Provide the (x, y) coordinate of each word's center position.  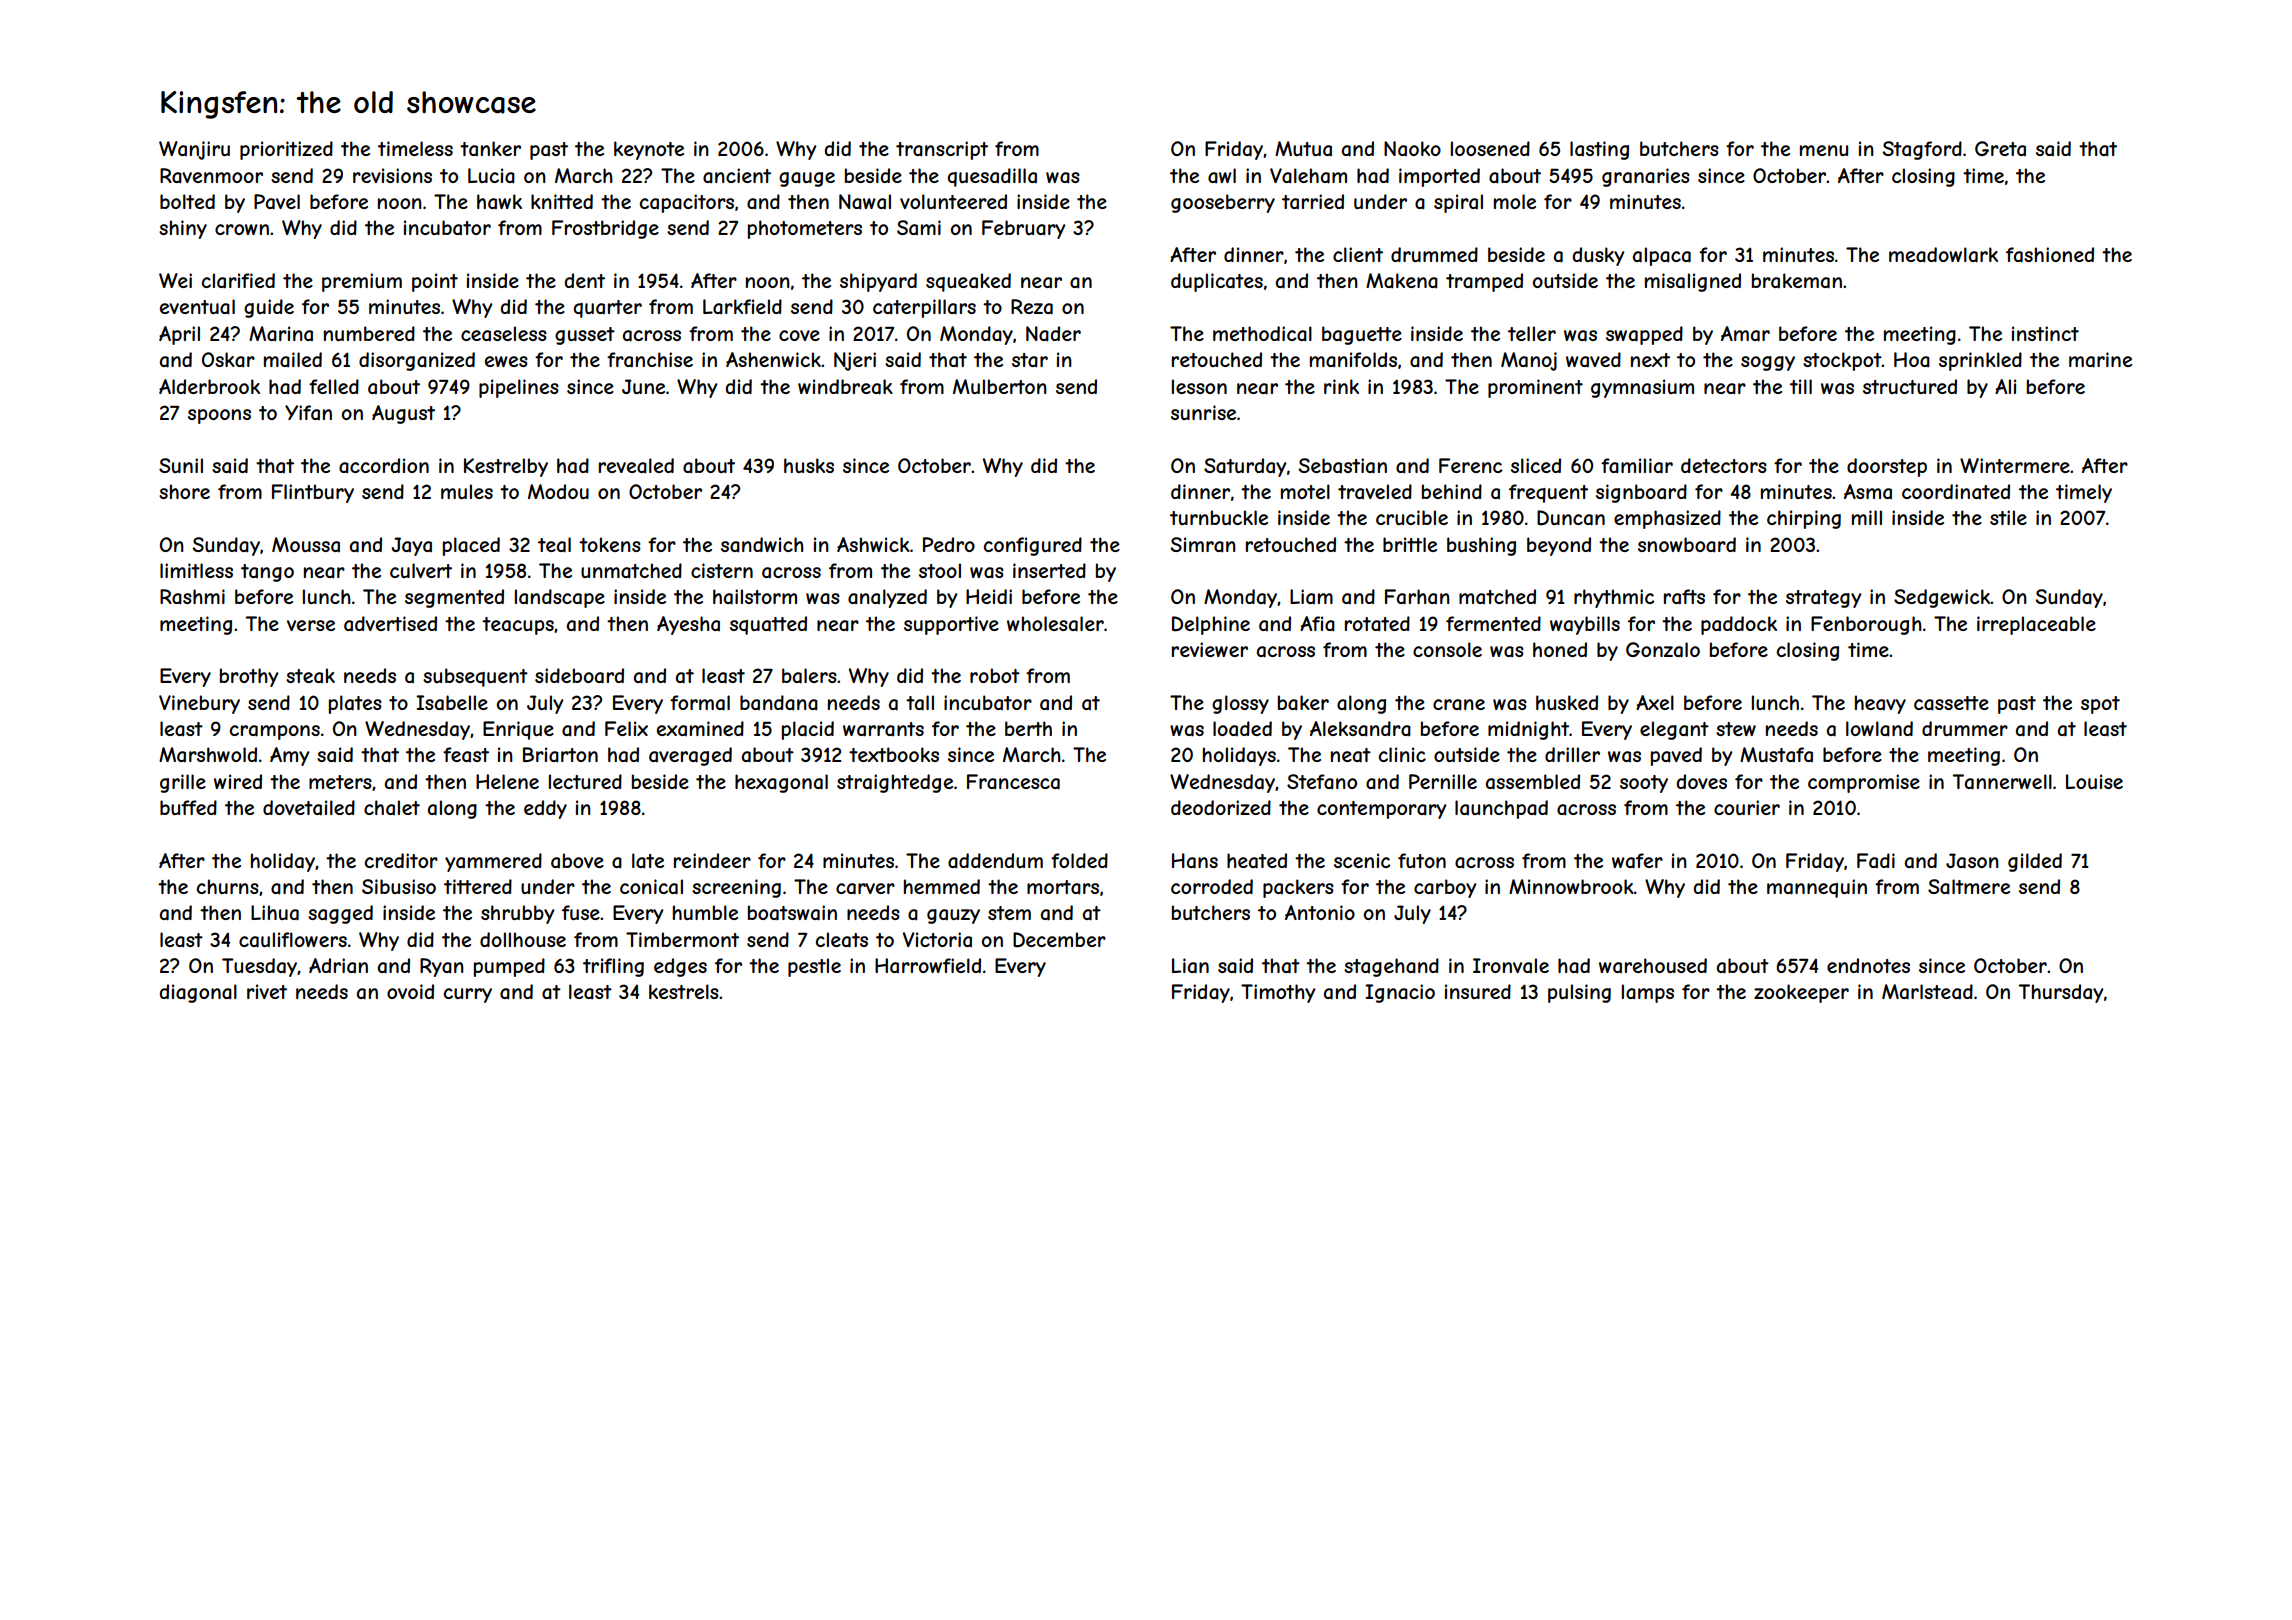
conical (651, 887)
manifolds (1353, 359)
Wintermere (2015, 465)
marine (2100, 360)
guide (269, 308)
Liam (1311, 597)
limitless (196, 570)
